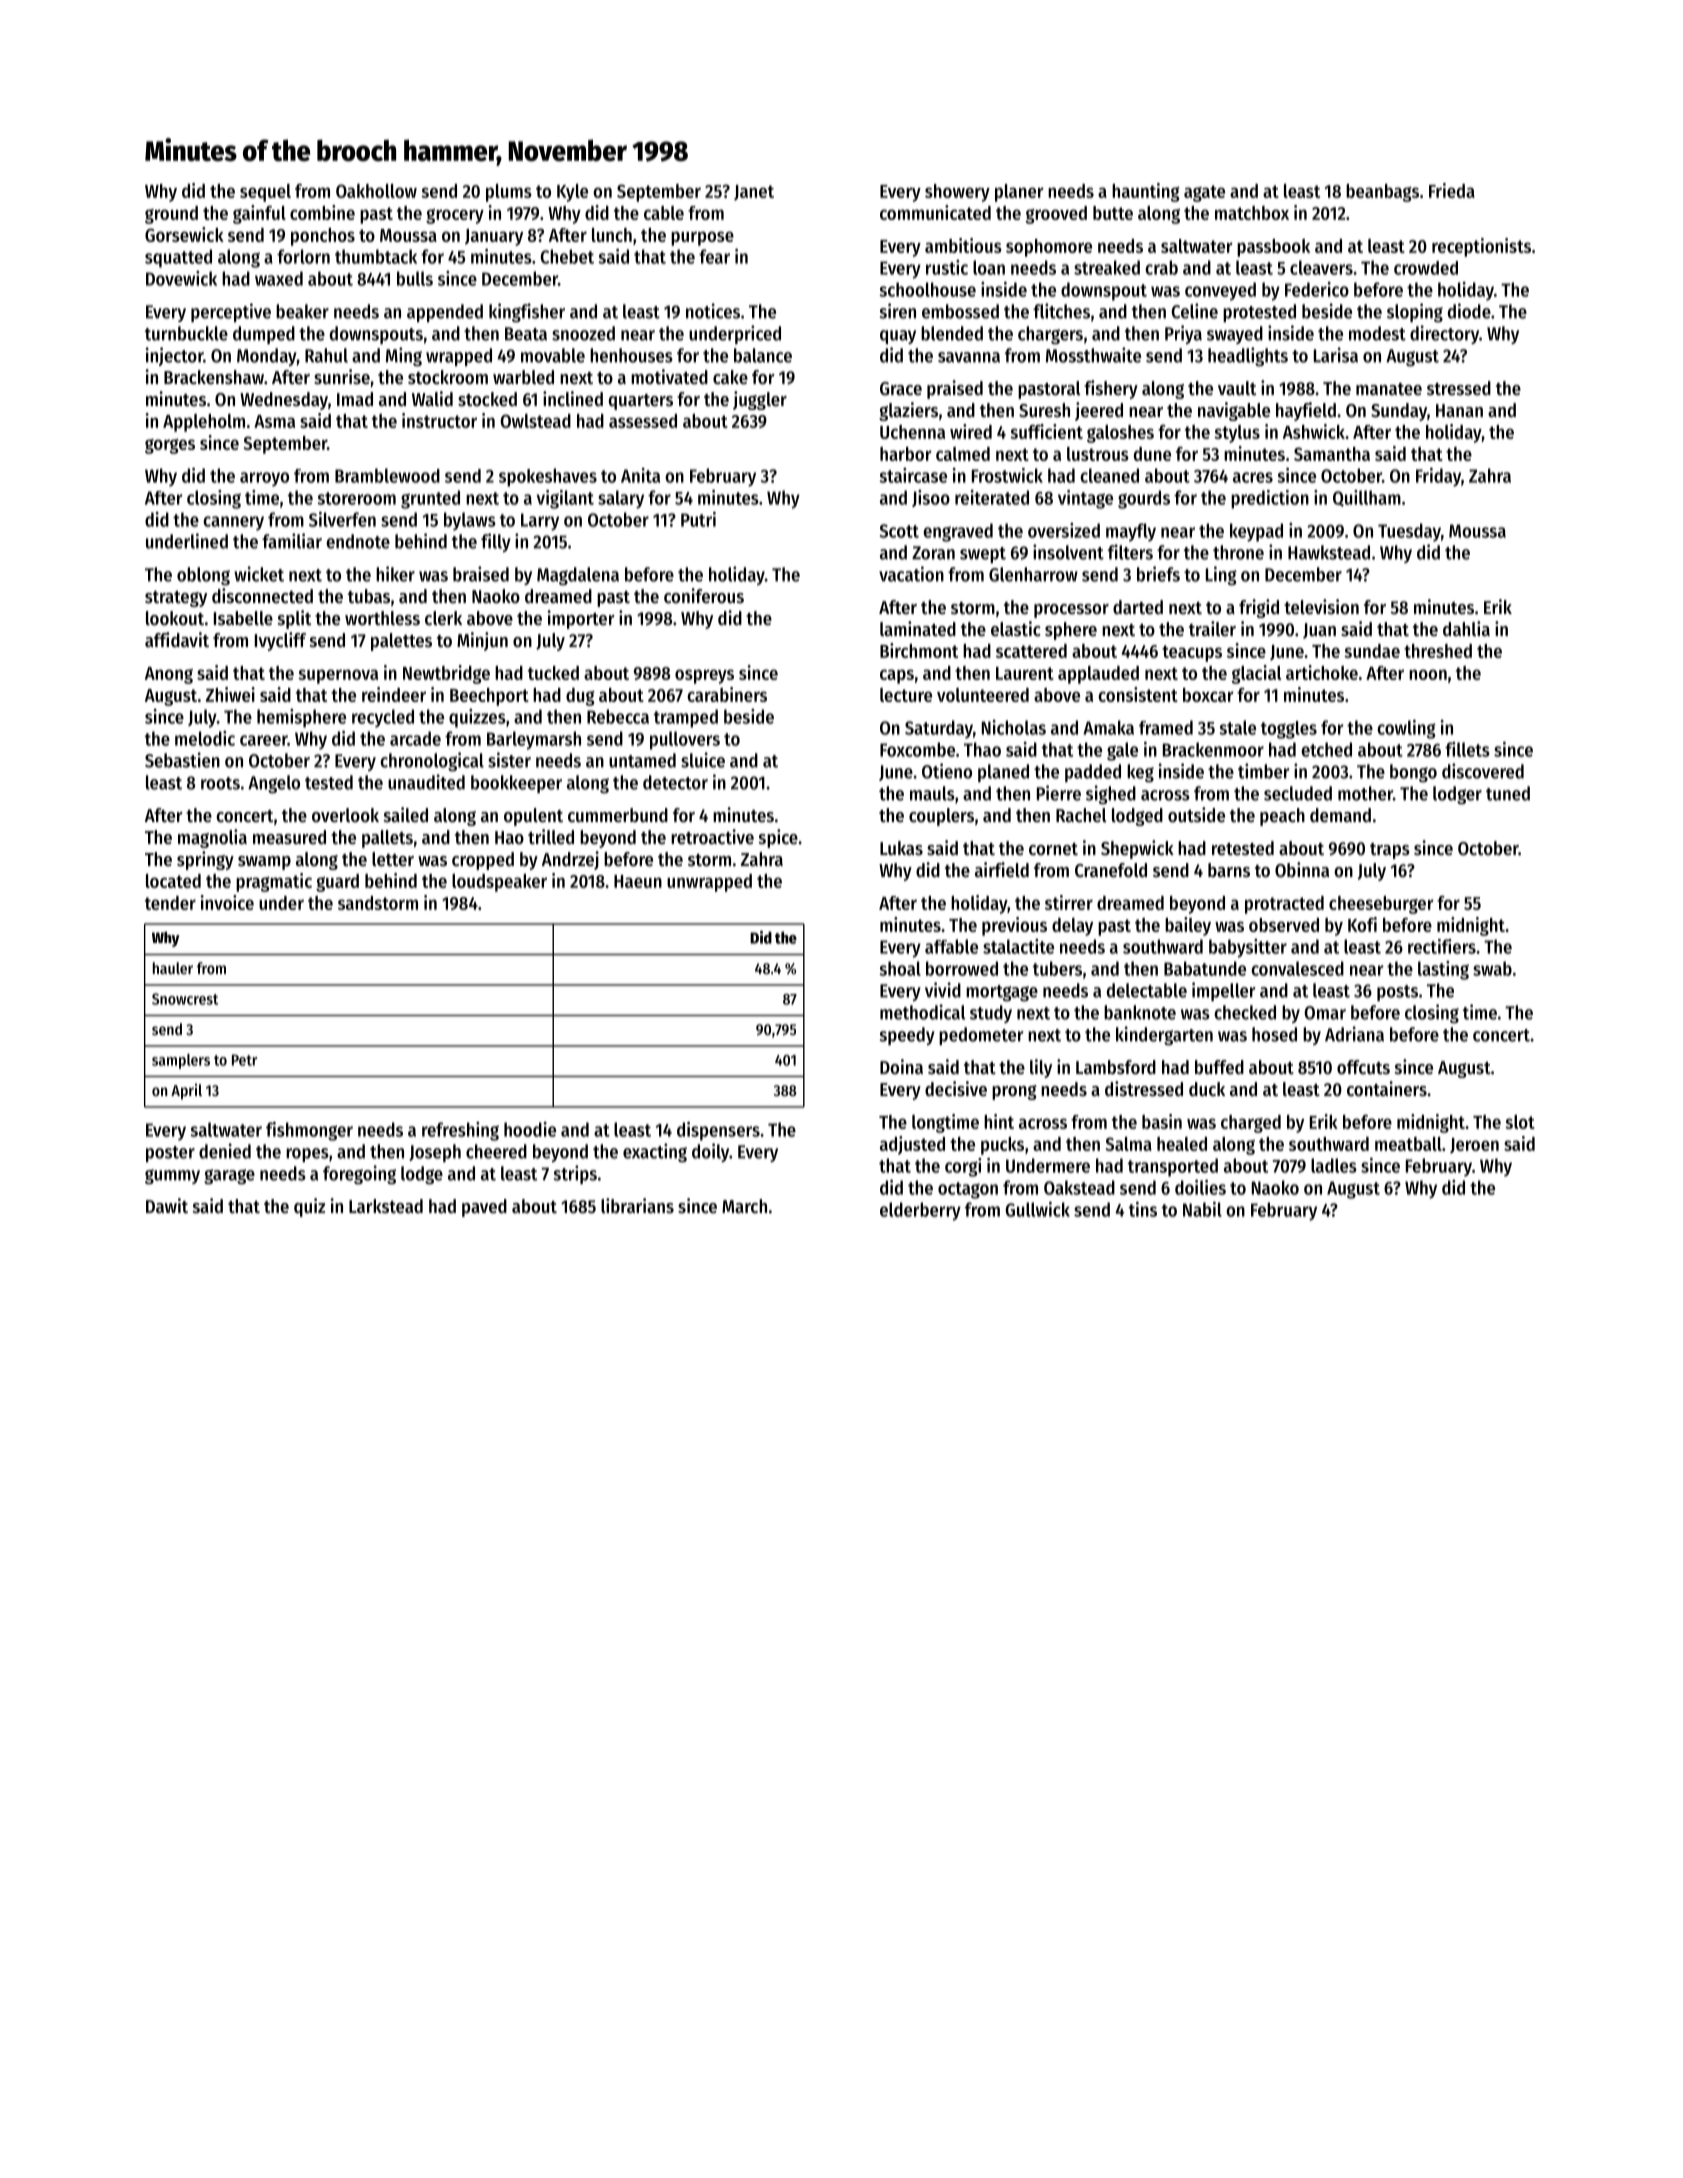 This page has height=2178, width=1683. What do you see at coordinates (1481, 247) in the page?
I see `receptionists` at bounding box center [1481, 247].
